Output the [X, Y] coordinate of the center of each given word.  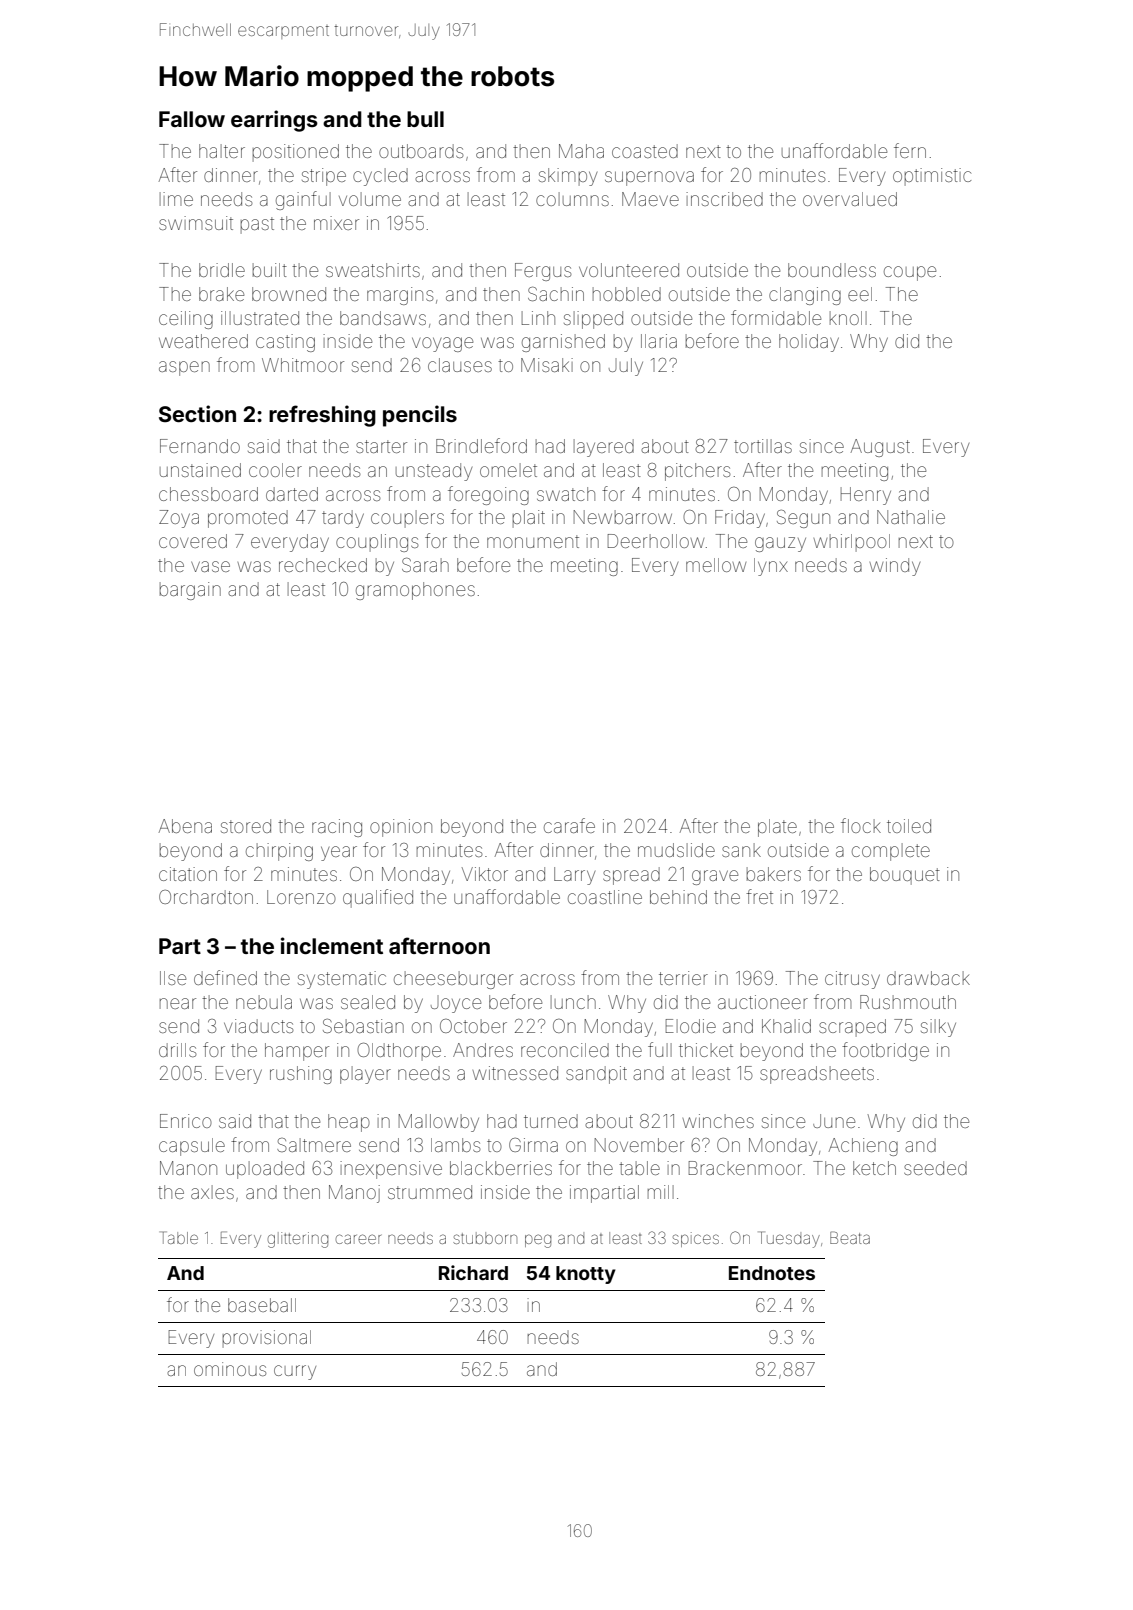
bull [425, 119]
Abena [185, 826]
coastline [605, 897]
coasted [645, 151]
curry [295, 1372]
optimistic [932, 177]
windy [895, 567]
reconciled [565, 1050]
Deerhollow [656, 541]
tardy [343, 519]
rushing [301, 1075]
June [834, 1121]
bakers [774, 874]
